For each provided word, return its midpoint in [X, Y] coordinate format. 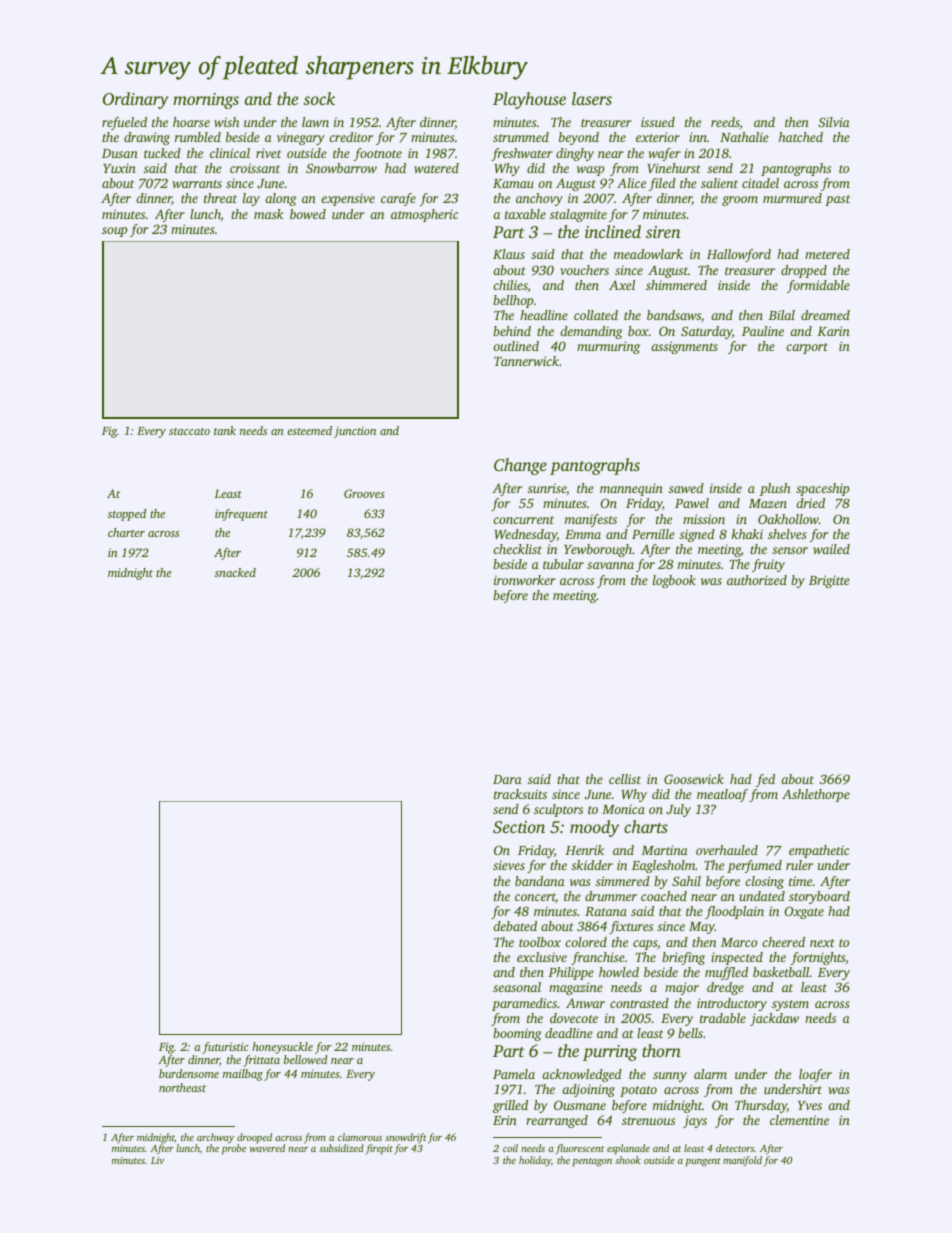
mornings [206, 101]
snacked [235, 572]
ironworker [525, 580]
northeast [182, 1087]
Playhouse [529, 100]
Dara [507, 779]
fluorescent [579, 1149]
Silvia [834, 122]
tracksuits [520, 794]
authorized [757, 580]
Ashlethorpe [816, 795]
